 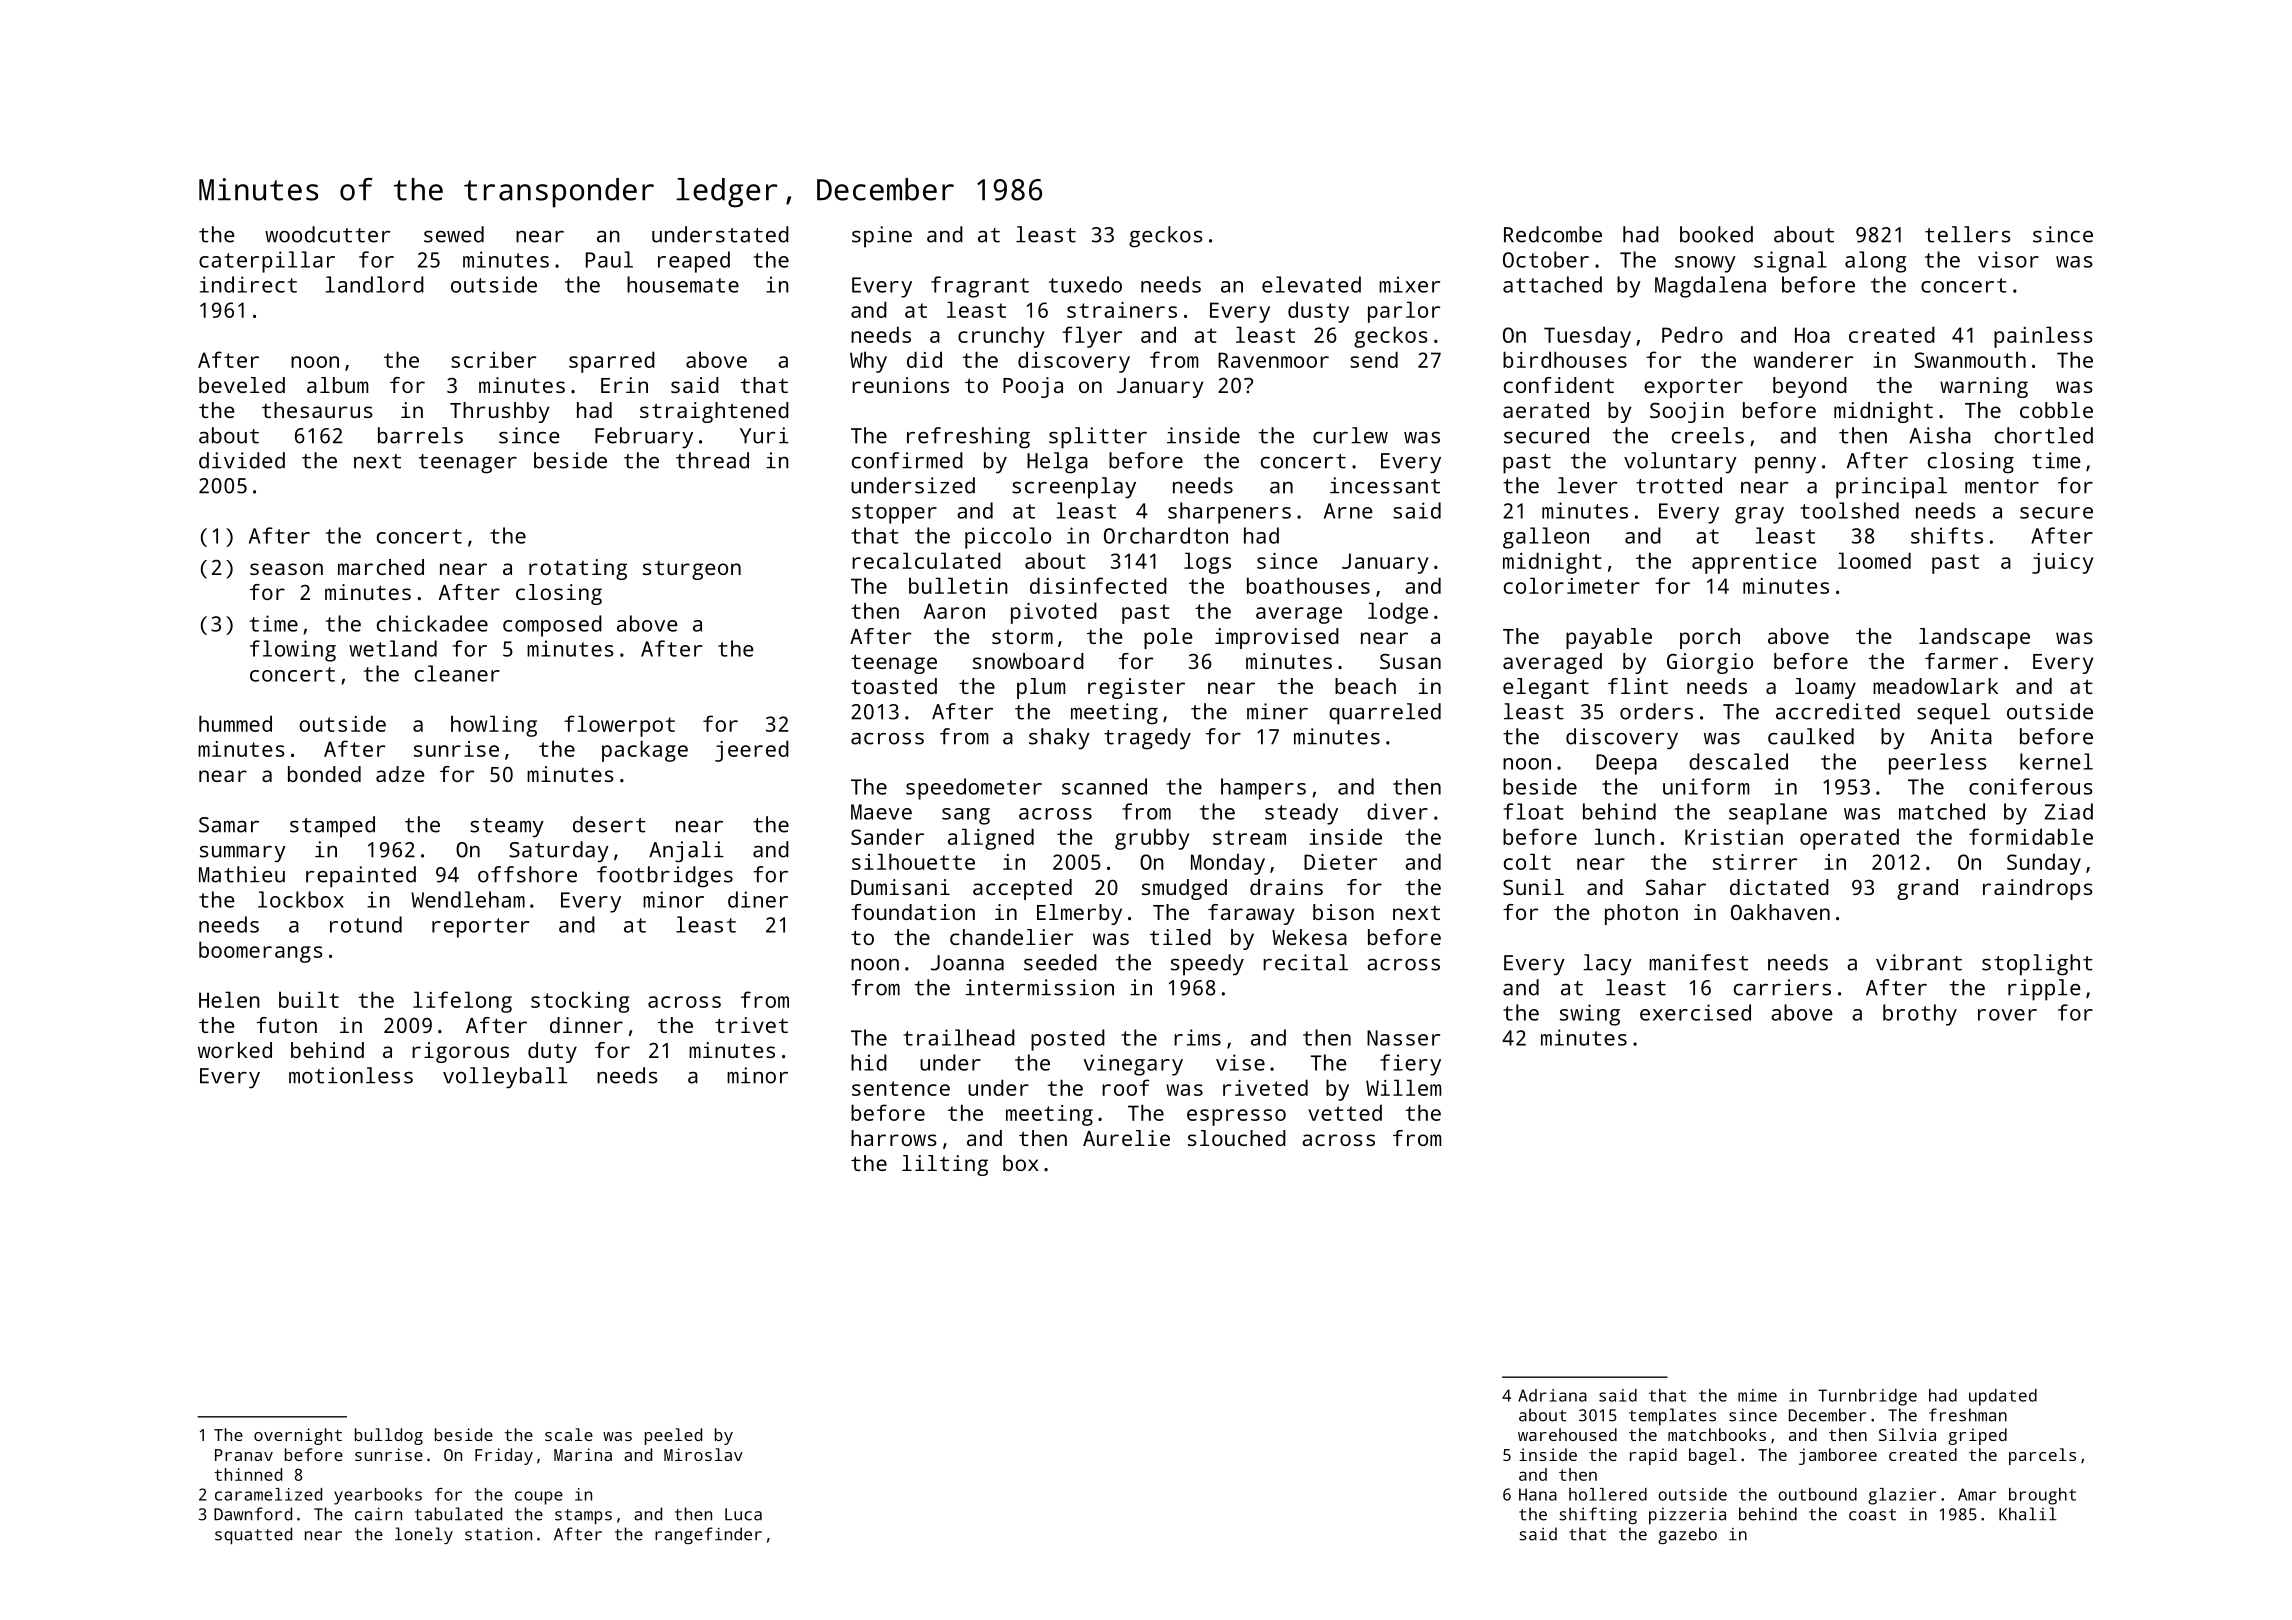 What do you see at coordinates (1968, 234) in the document?
I see `tellers` at bounding box center [1968, 234].
